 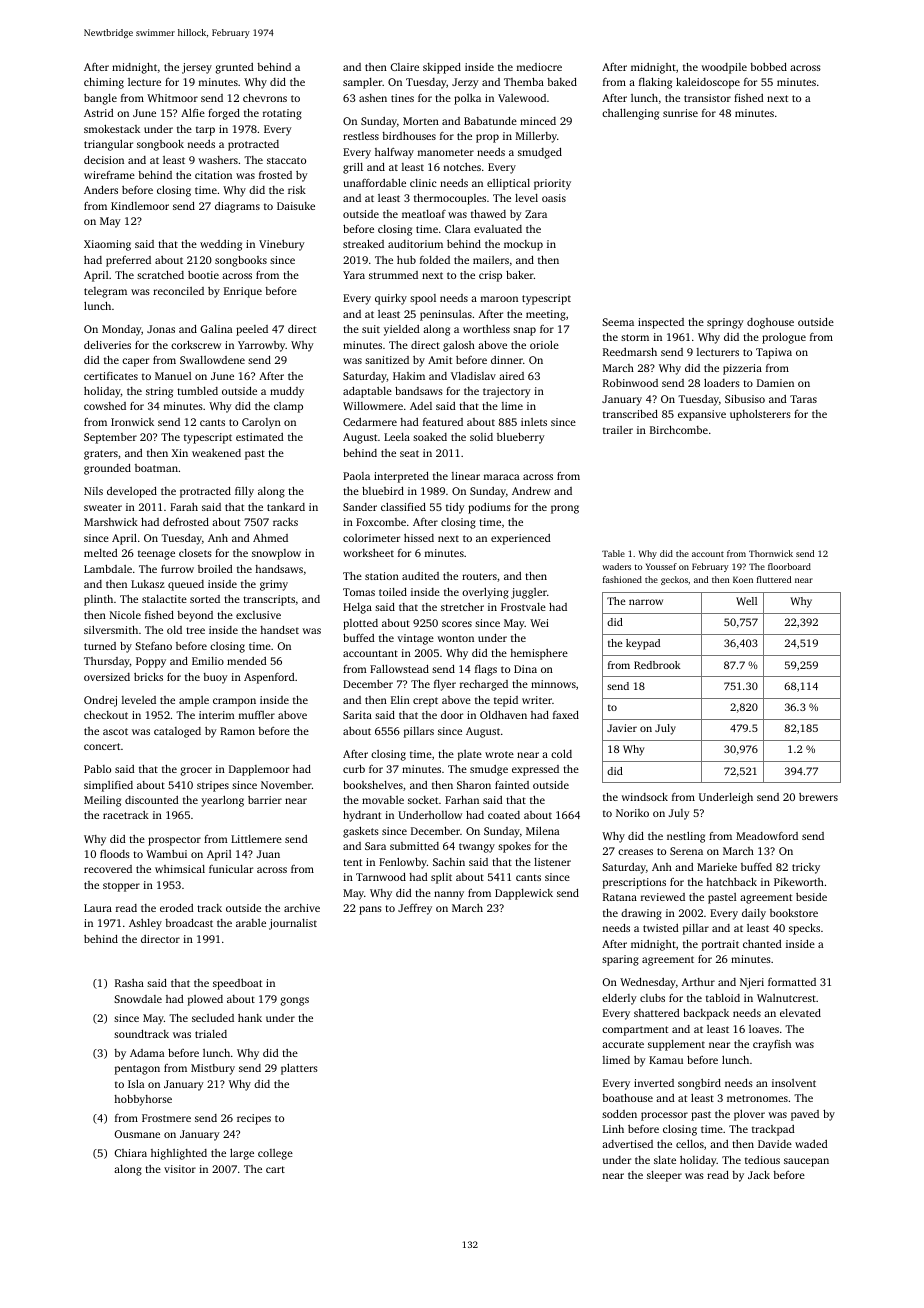 What do you see at coordinates (818, 797) in the page?
I see `brewers` at bounding box center [818, 797].
